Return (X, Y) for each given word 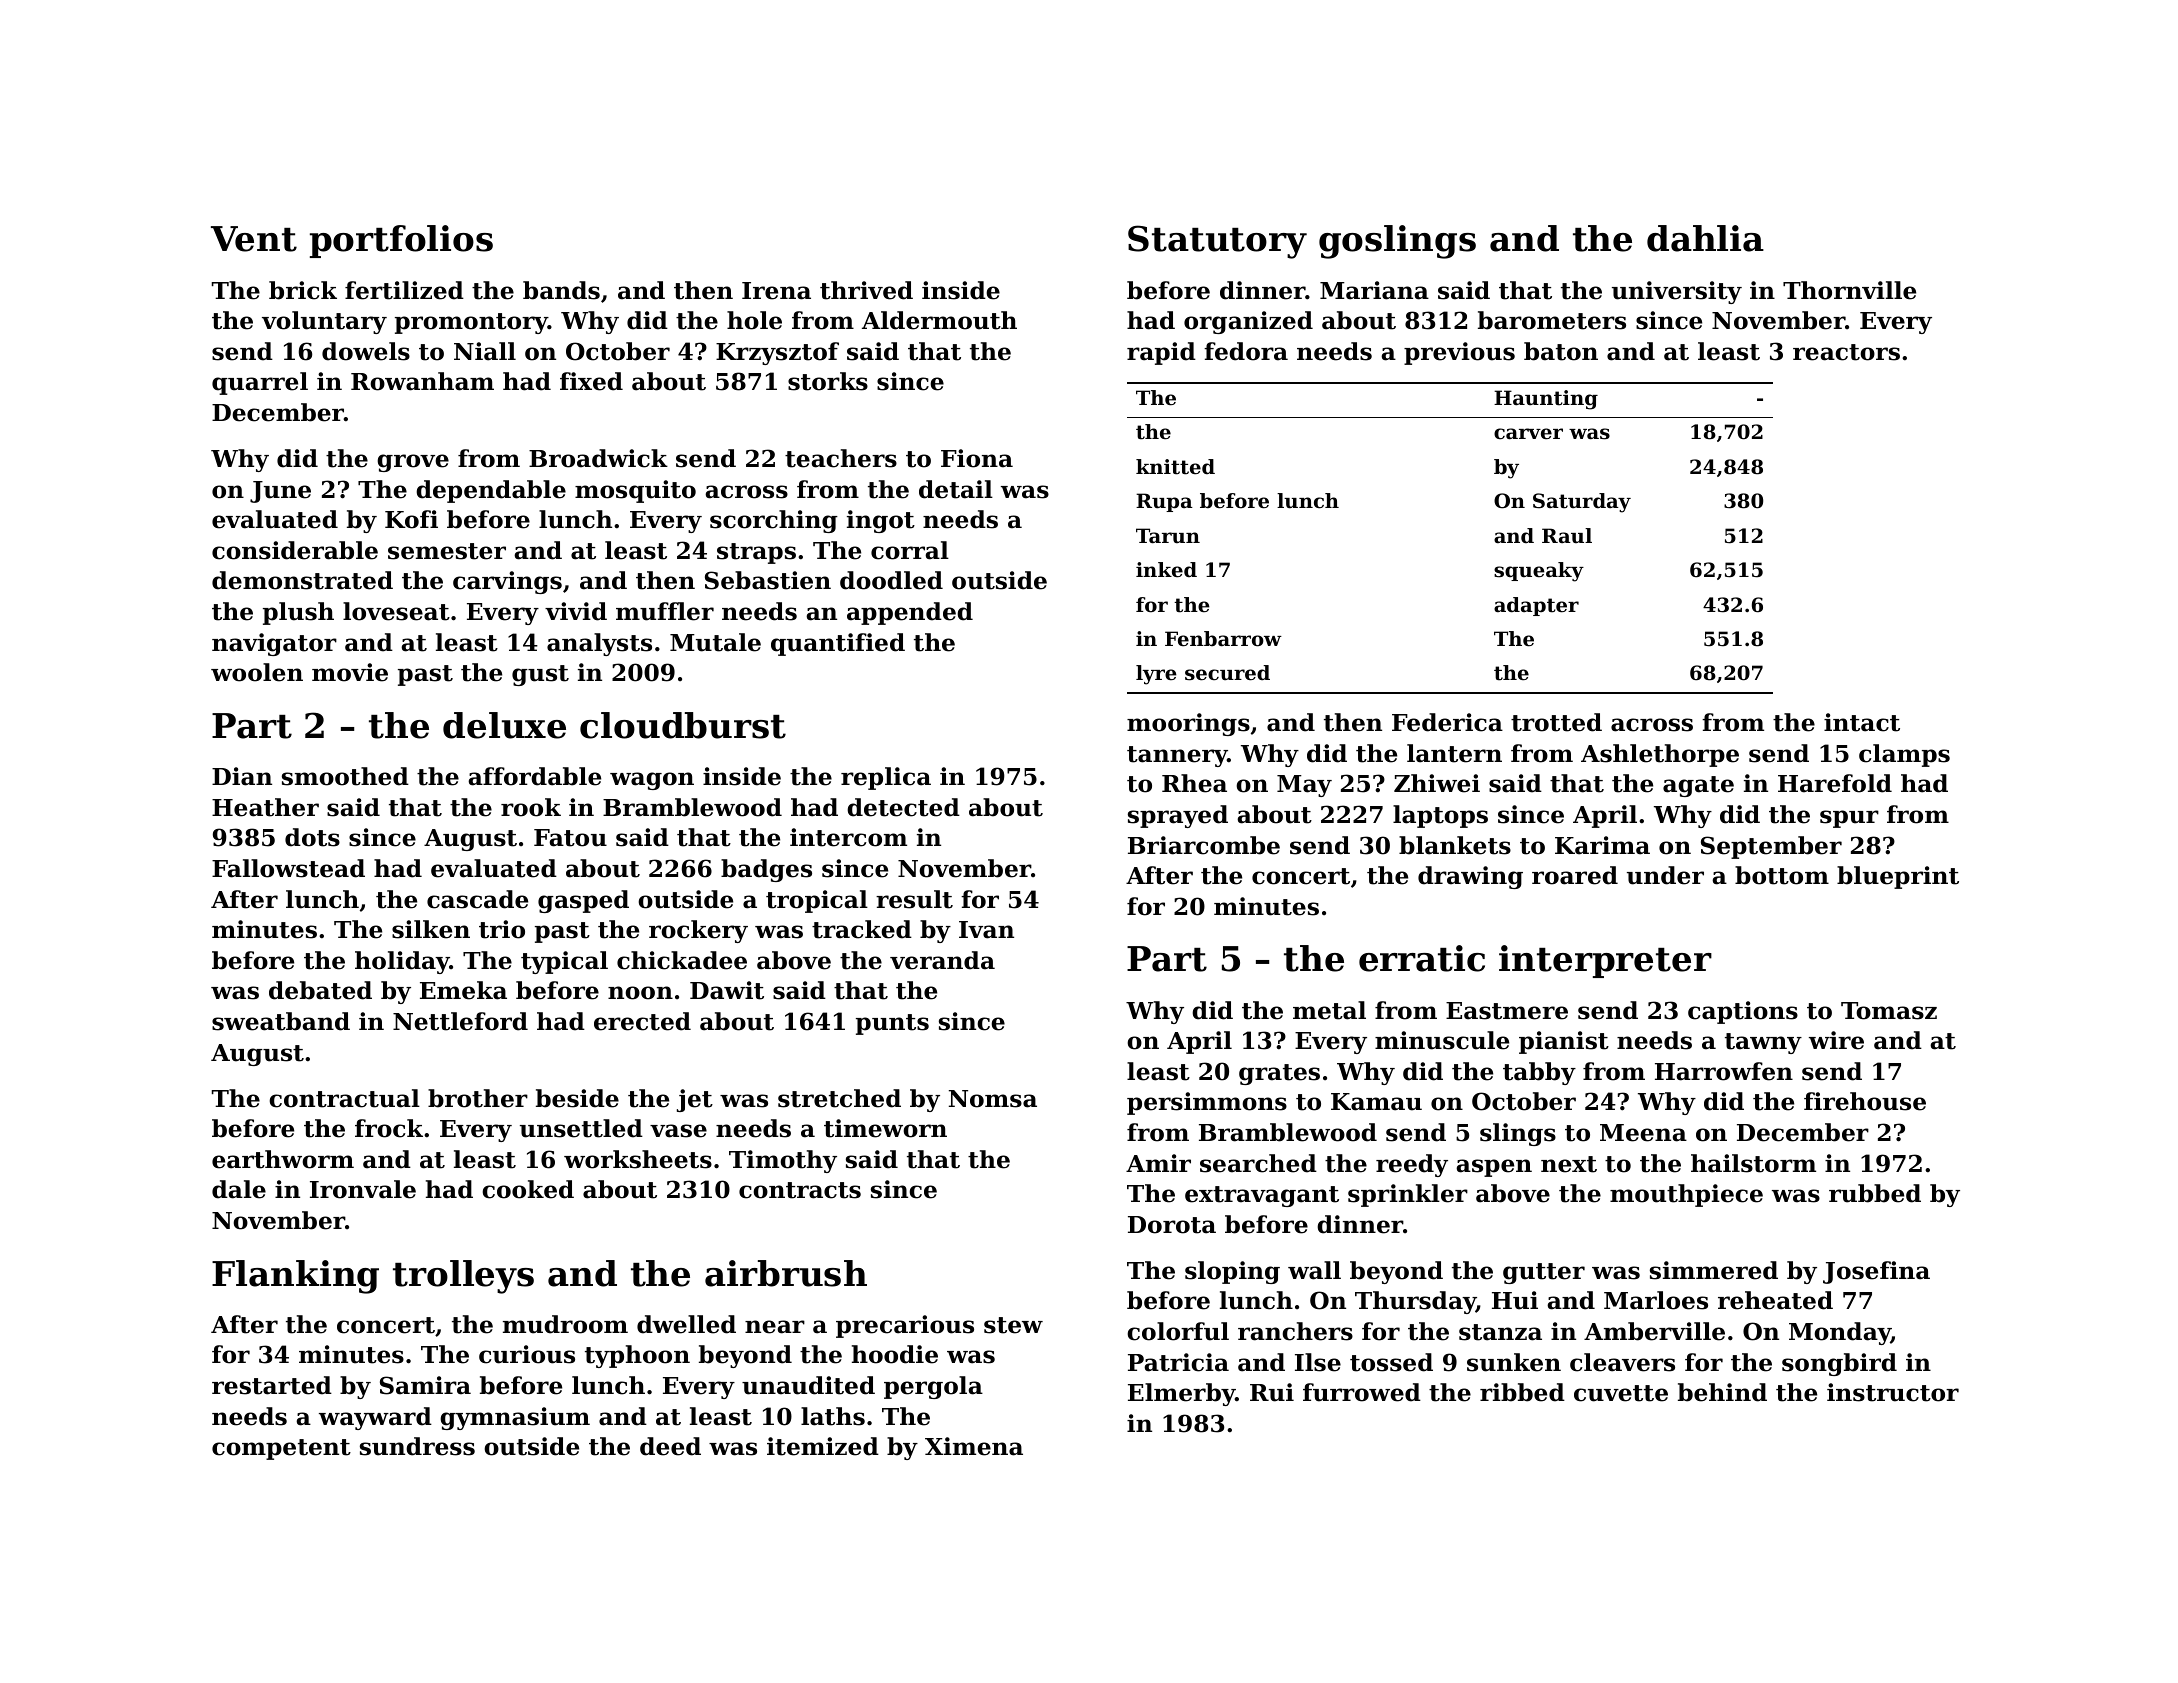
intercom (848, 837)
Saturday (1582, 503)
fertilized (404, 290)
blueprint (1898, 877)
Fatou (570, 838)
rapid (1161, 353)
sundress (417, 1446)
